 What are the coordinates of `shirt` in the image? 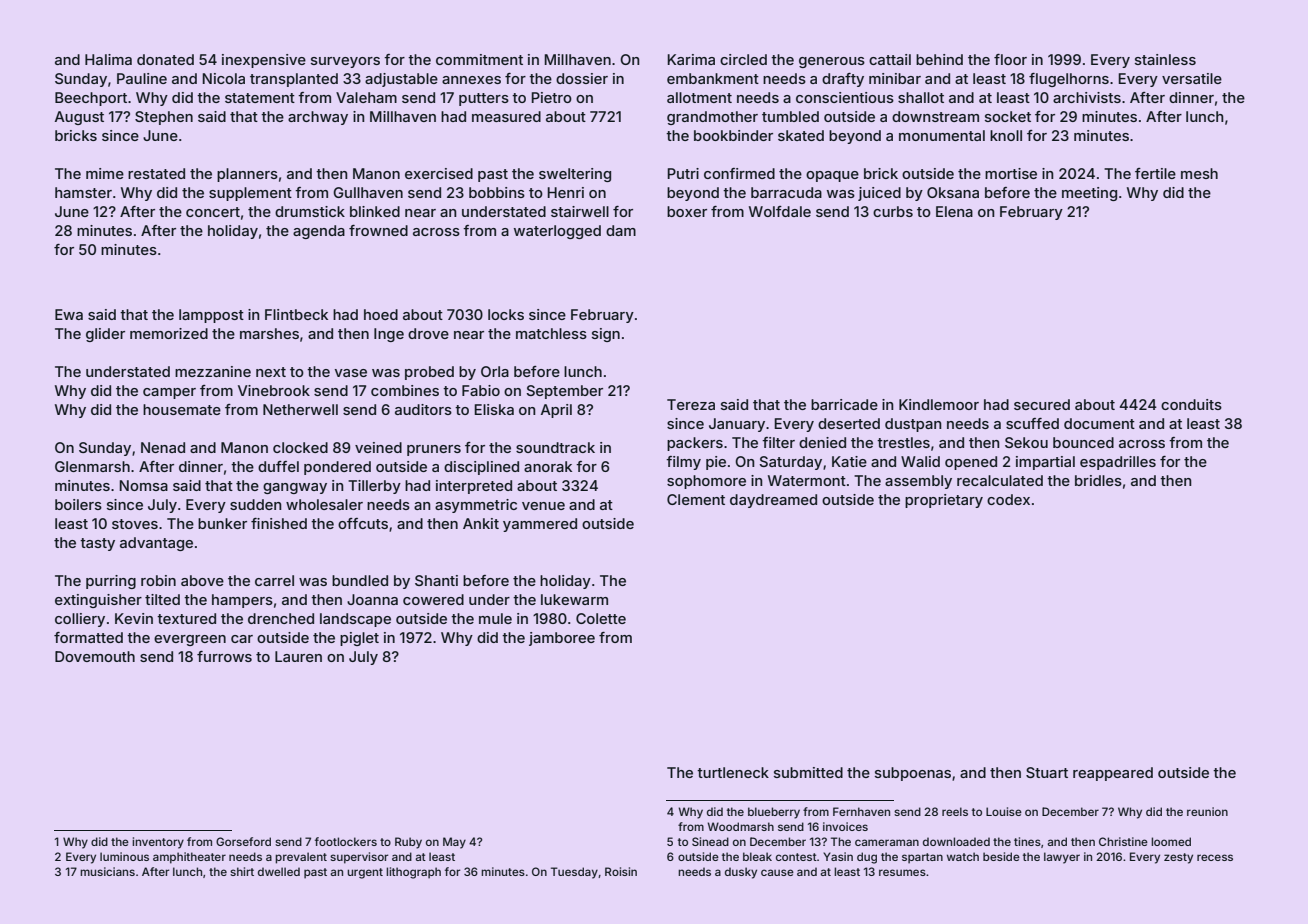 It's located at (242, 871).
